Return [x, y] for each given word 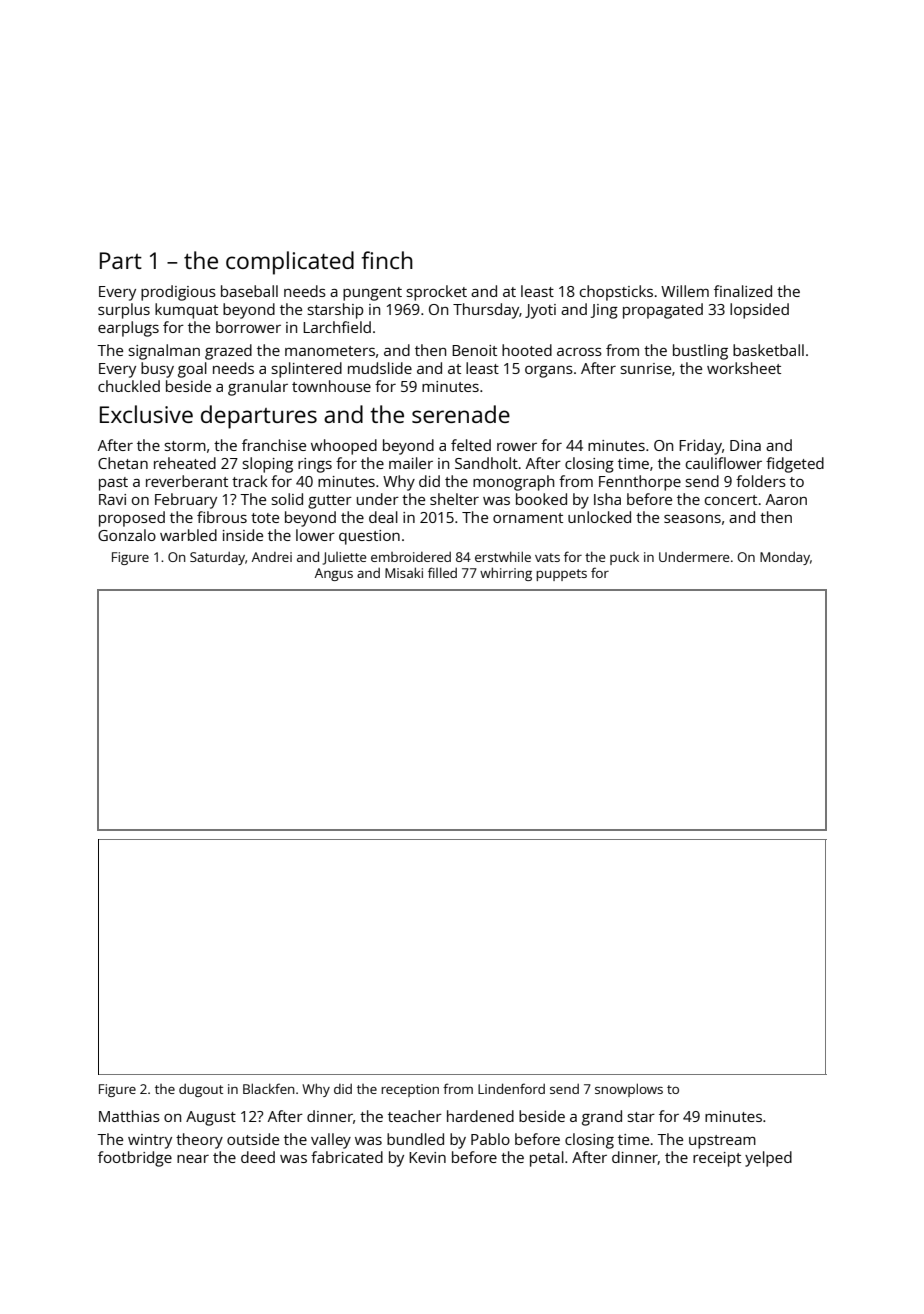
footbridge [135, 1159]
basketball [768, 350]
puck [624, 558]
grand [602, 1118]
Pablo [490, 1139]
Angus [334, 574]
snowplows [629, 1090]
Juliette [344, 558]
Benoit [474, 350]
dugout [201, 1090]
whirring [506, 574]
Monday [785, 558]
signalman [164, 352]
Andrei [272, 557]
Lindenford [511, 1088]
